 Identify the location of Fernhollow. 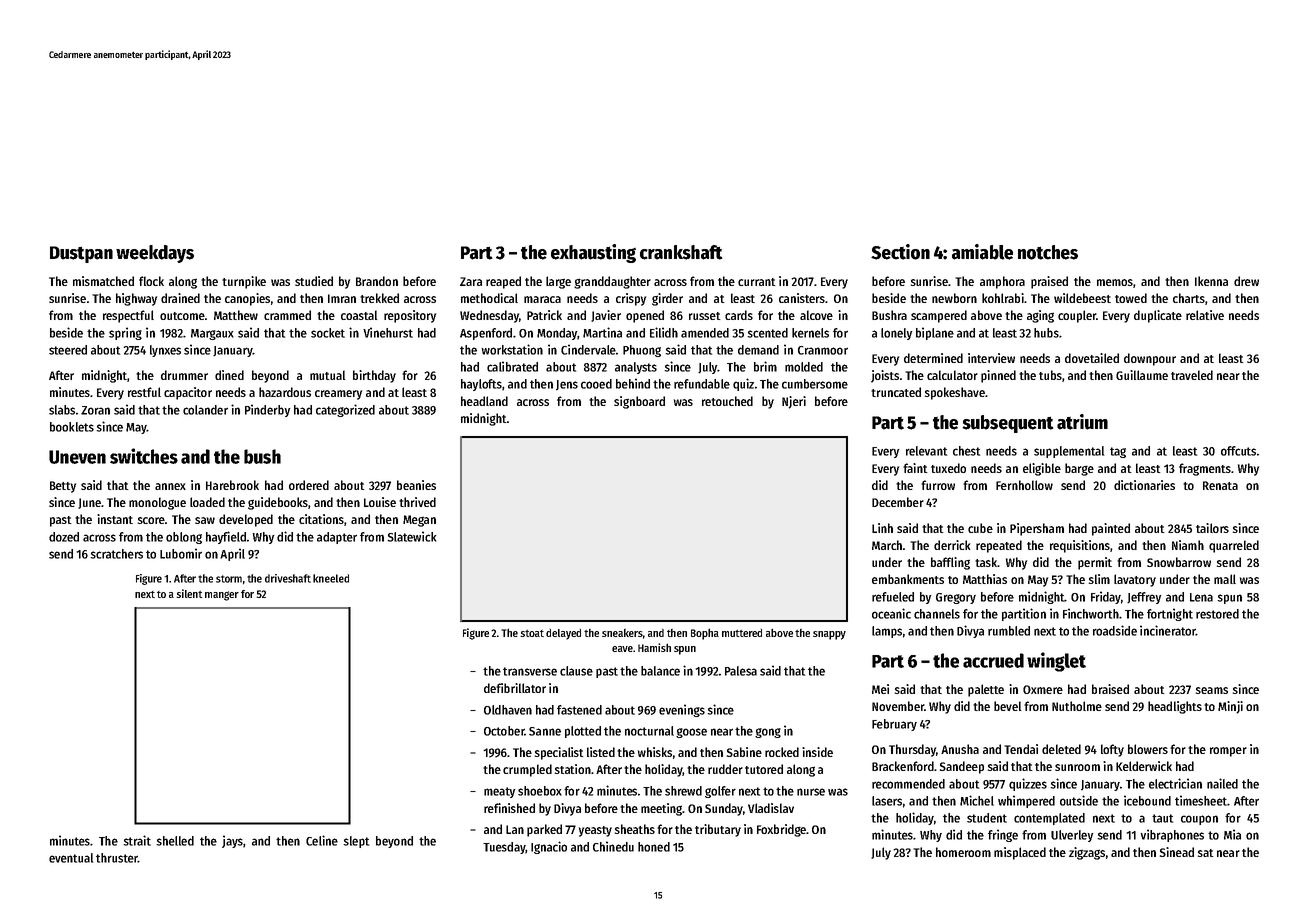
(1024, 485).
